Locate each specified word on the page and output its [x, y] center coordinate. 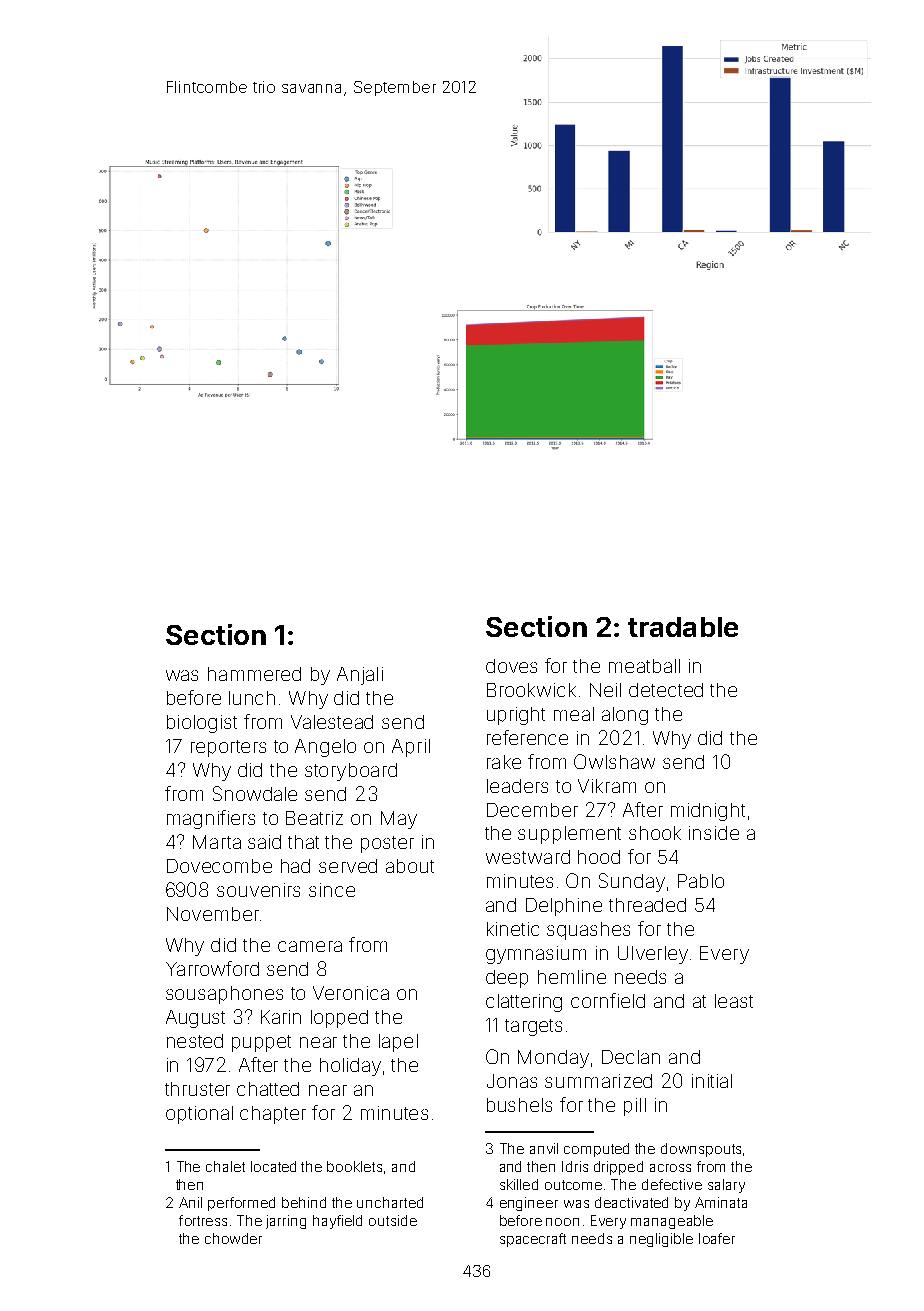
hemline [572, 977]
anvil [544, 1148]
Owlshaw [614, 761]
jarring [286, 1222]
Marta [217, 842]
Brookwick [531, 690]
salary [726, 1186]
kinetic [513, 929]
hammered [254, 674]
